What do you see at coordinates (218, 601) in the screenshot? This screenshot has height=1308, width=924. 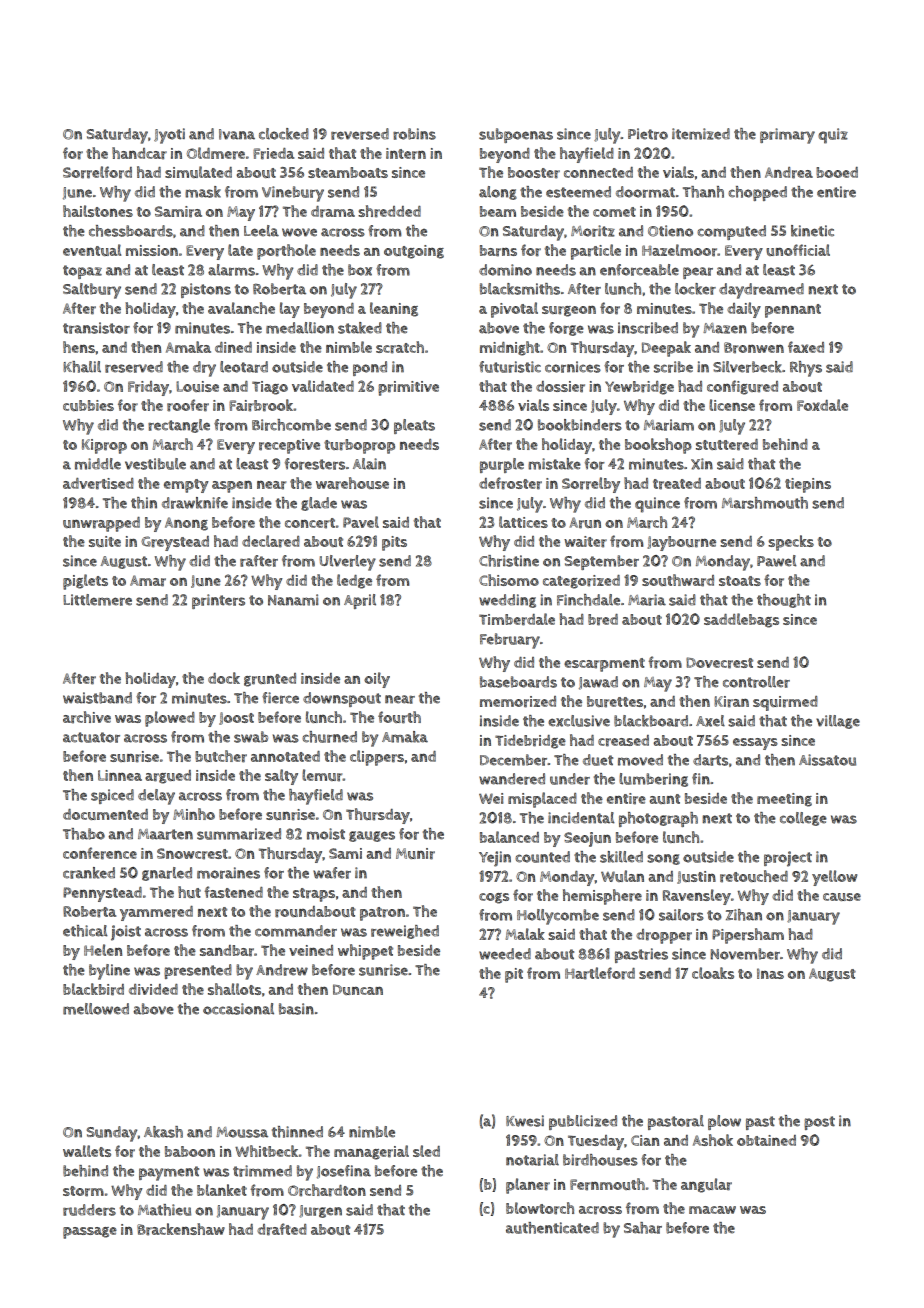 I see `printers` at bounding box center [218, 601].
